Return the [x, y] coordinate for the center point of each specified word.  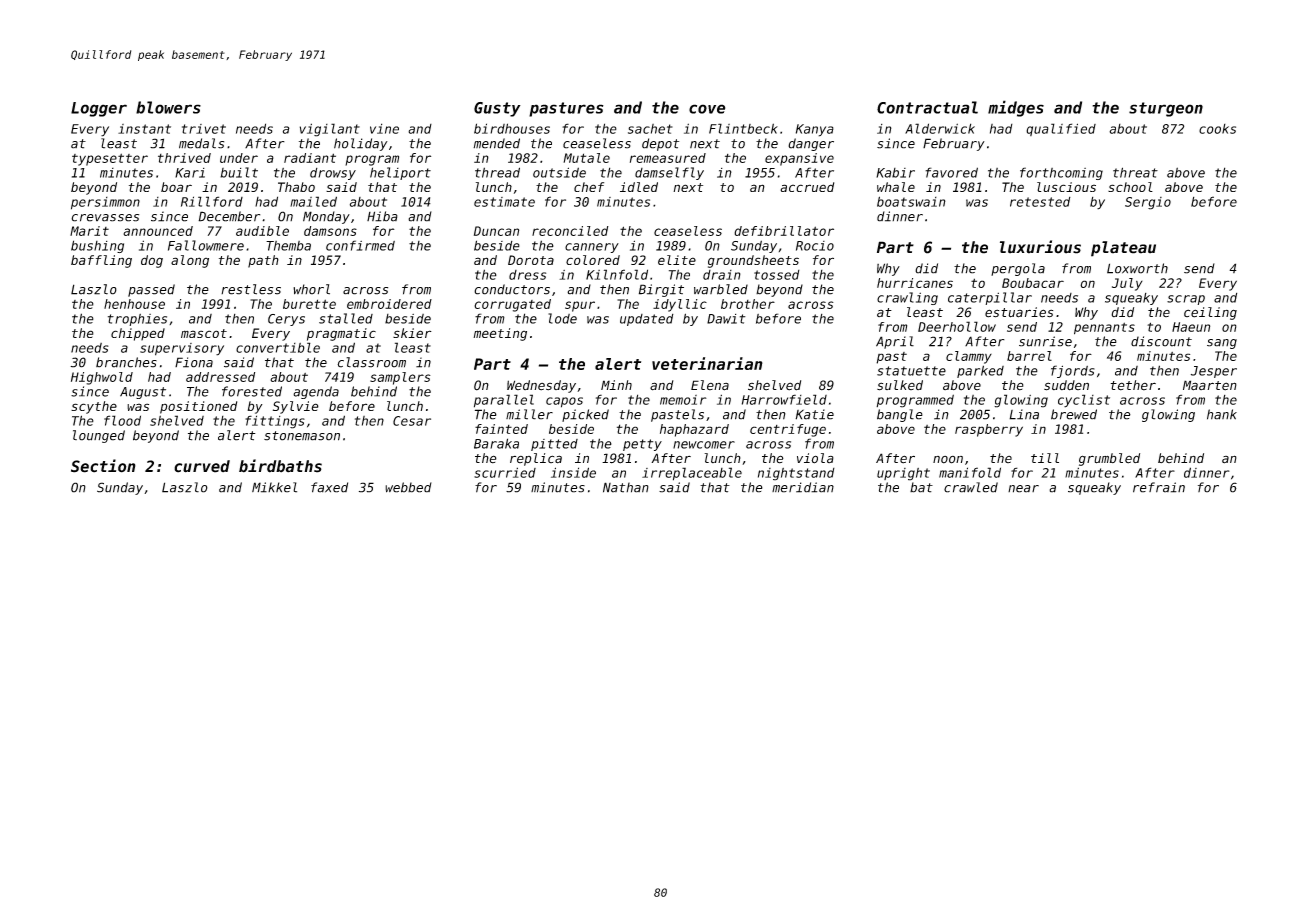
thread [497, 172]
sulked [900, 385]
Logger [99, 109]
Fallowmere [206, 245]
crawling [907, 298]
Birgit [661, 290]
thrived [184, 158]
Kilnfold [617, 274]
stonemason [302, 436]
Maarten [1210, 385]
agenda [316, 392]
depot [660, 144]
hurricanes [915, 283]
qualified [1061, 129]
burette [309, 304]
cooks [1217, 129]
